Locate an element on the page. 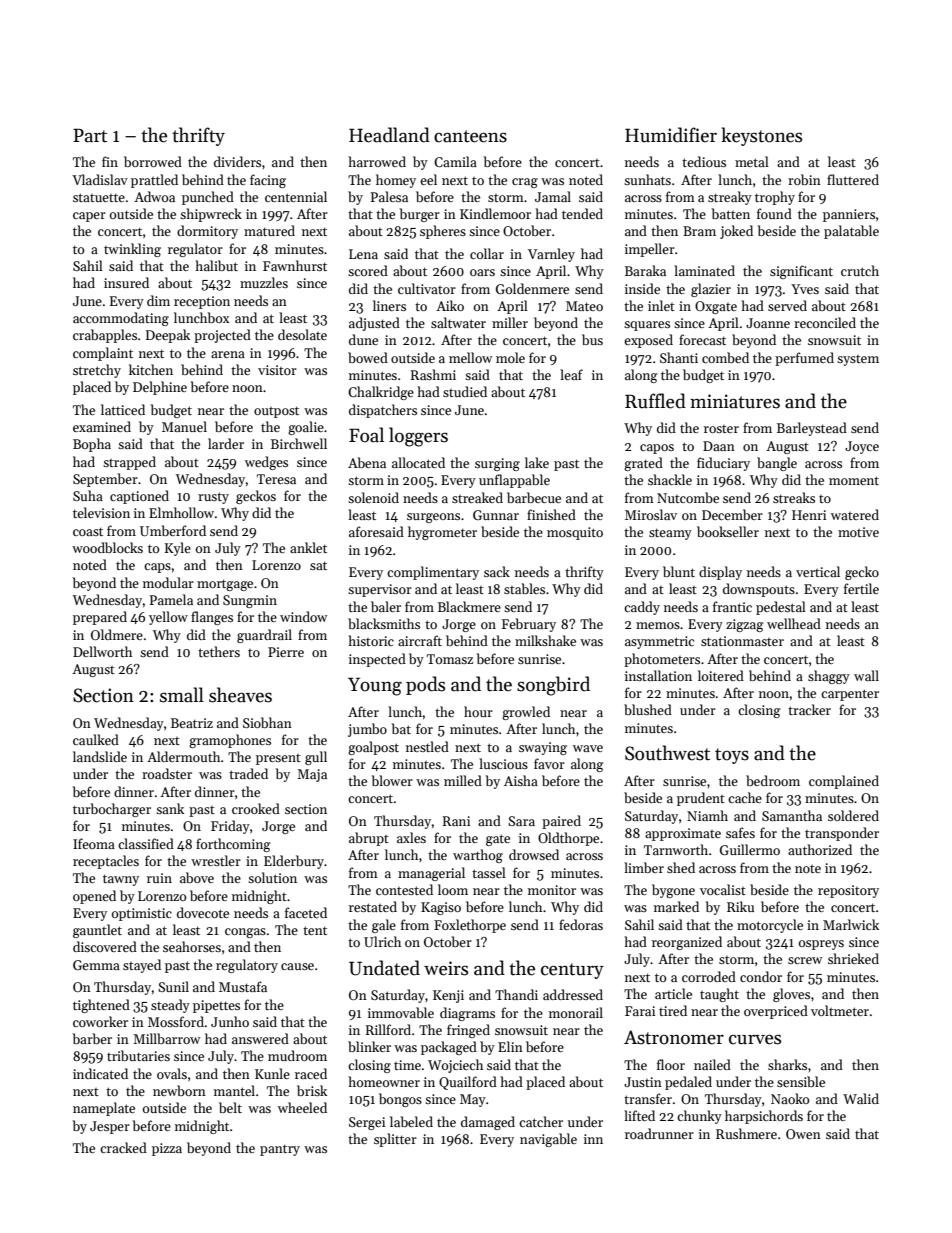 The width and height of the document is (952, 1233). monitor is located at coordinates (552, 890).
